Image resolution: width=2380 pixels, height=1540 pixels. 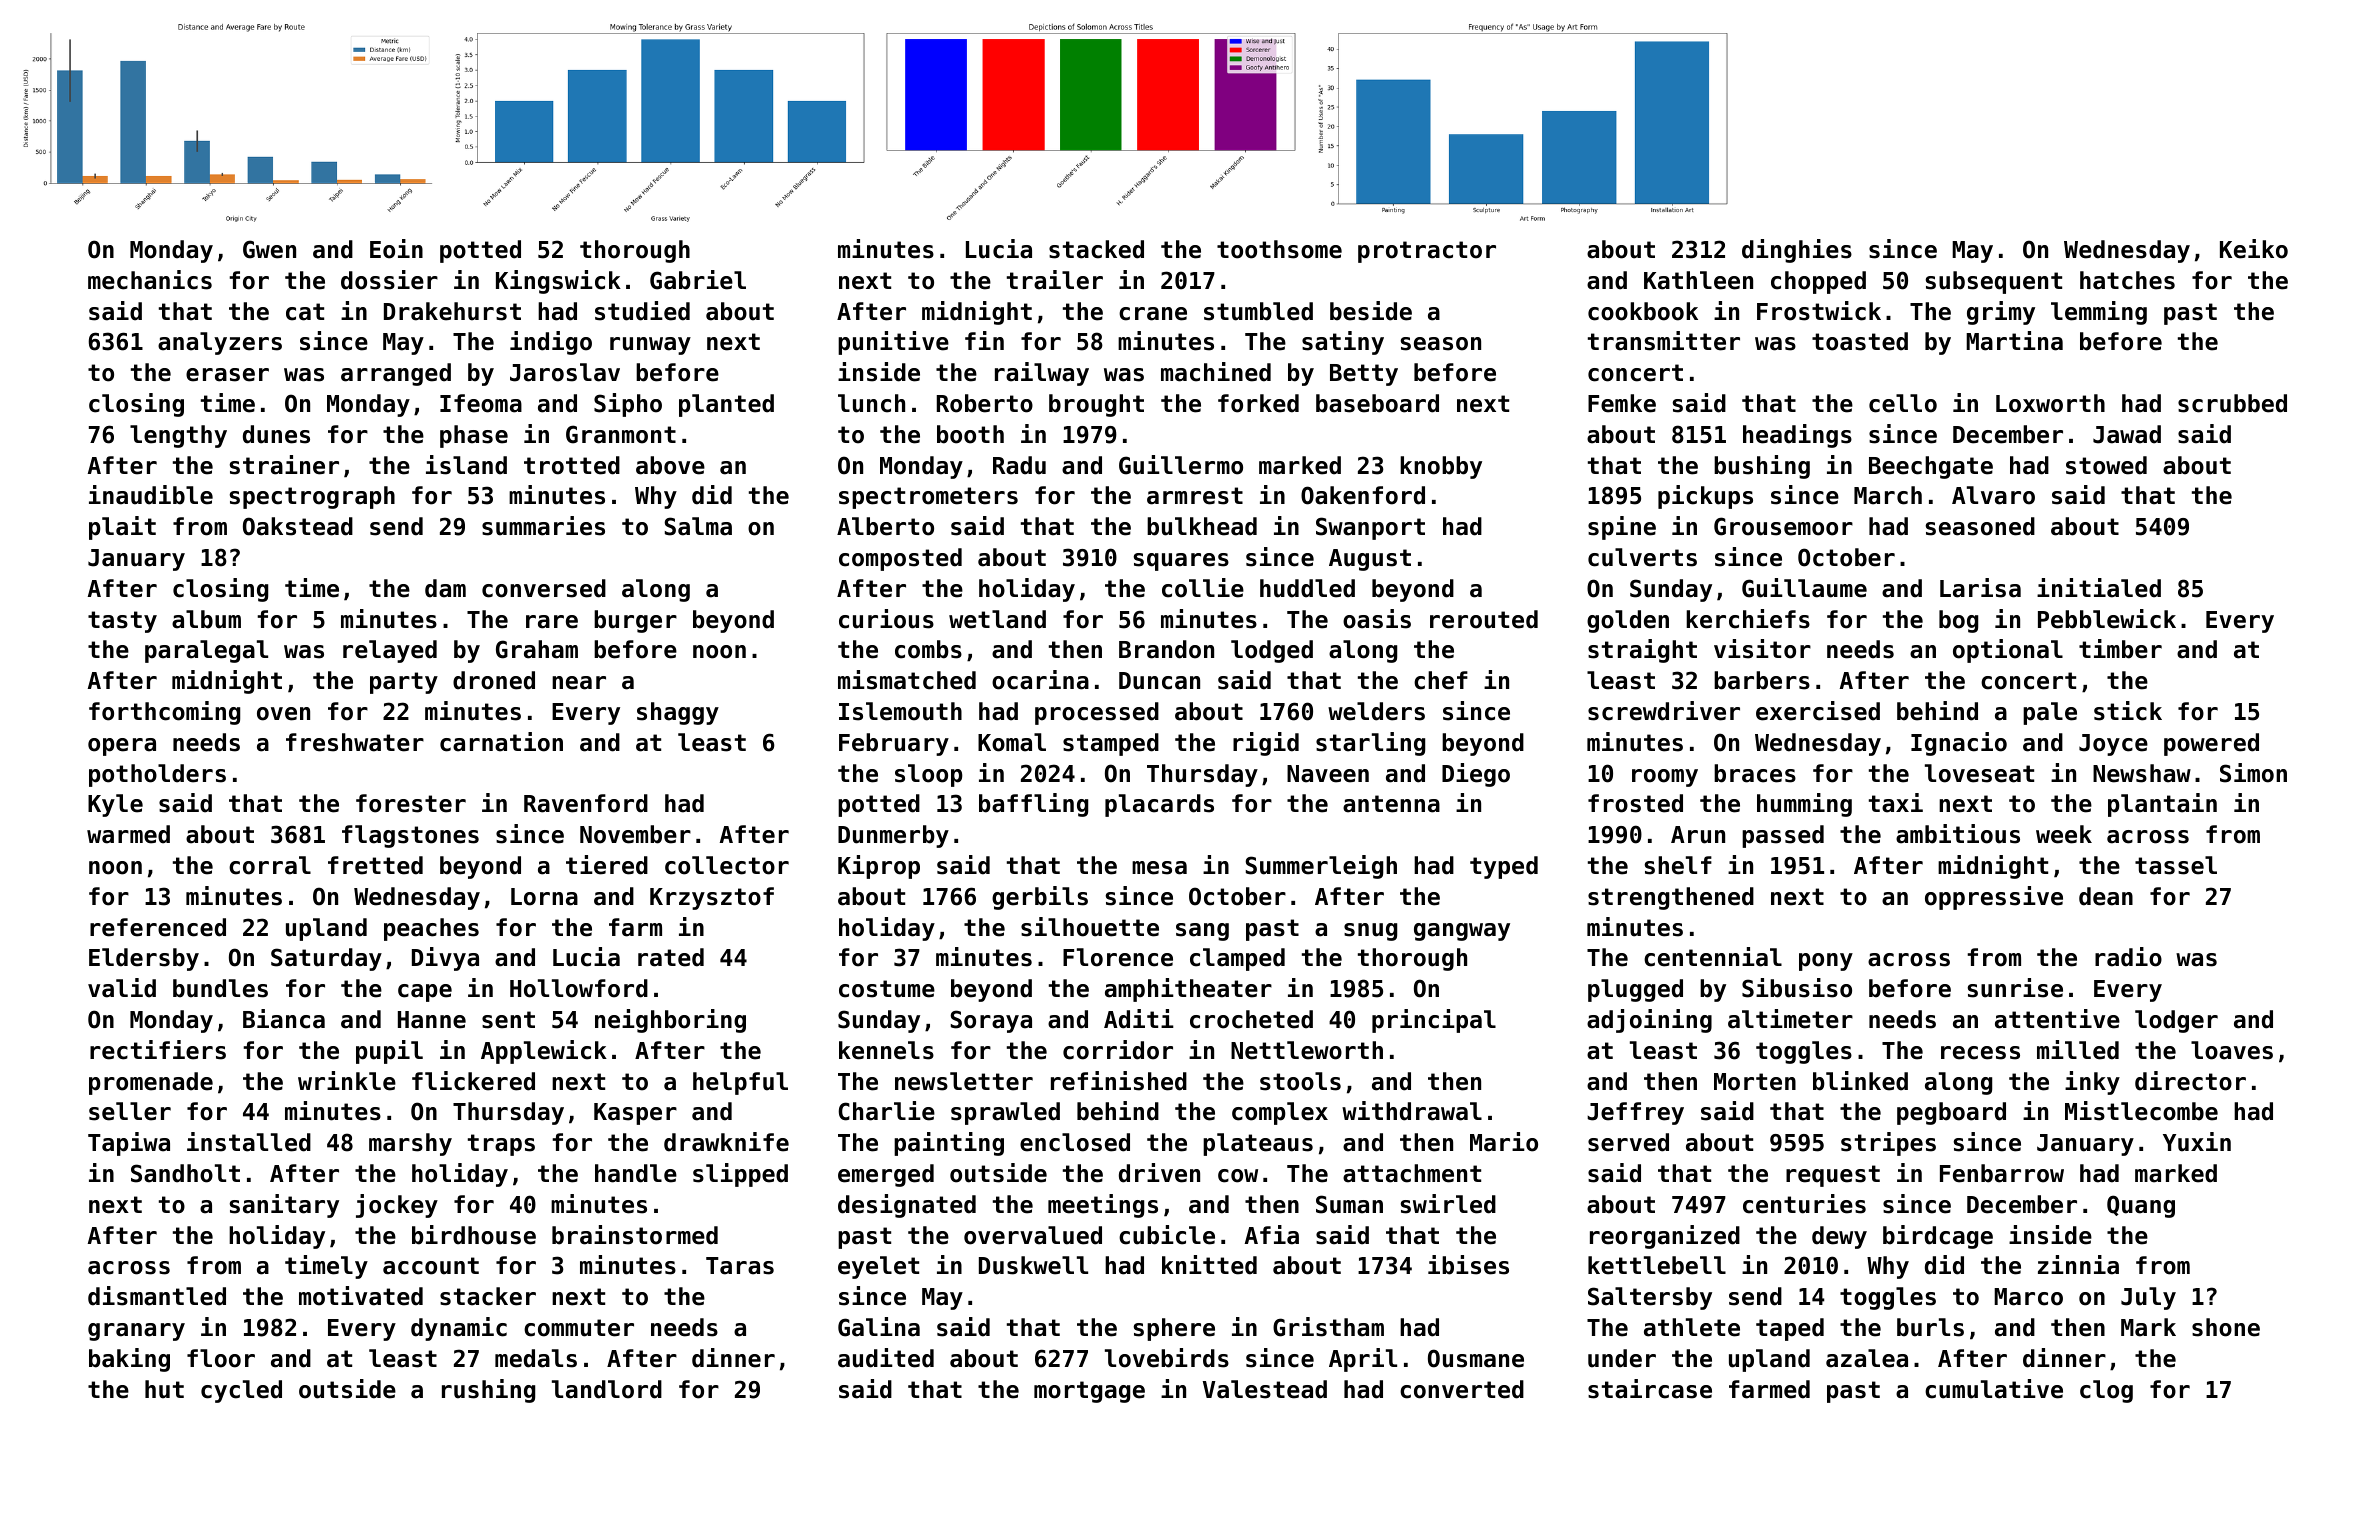 What do you see at coordinates (164, 713) in the document?
I see `forthcoming` at bounding box center [164, 713].
